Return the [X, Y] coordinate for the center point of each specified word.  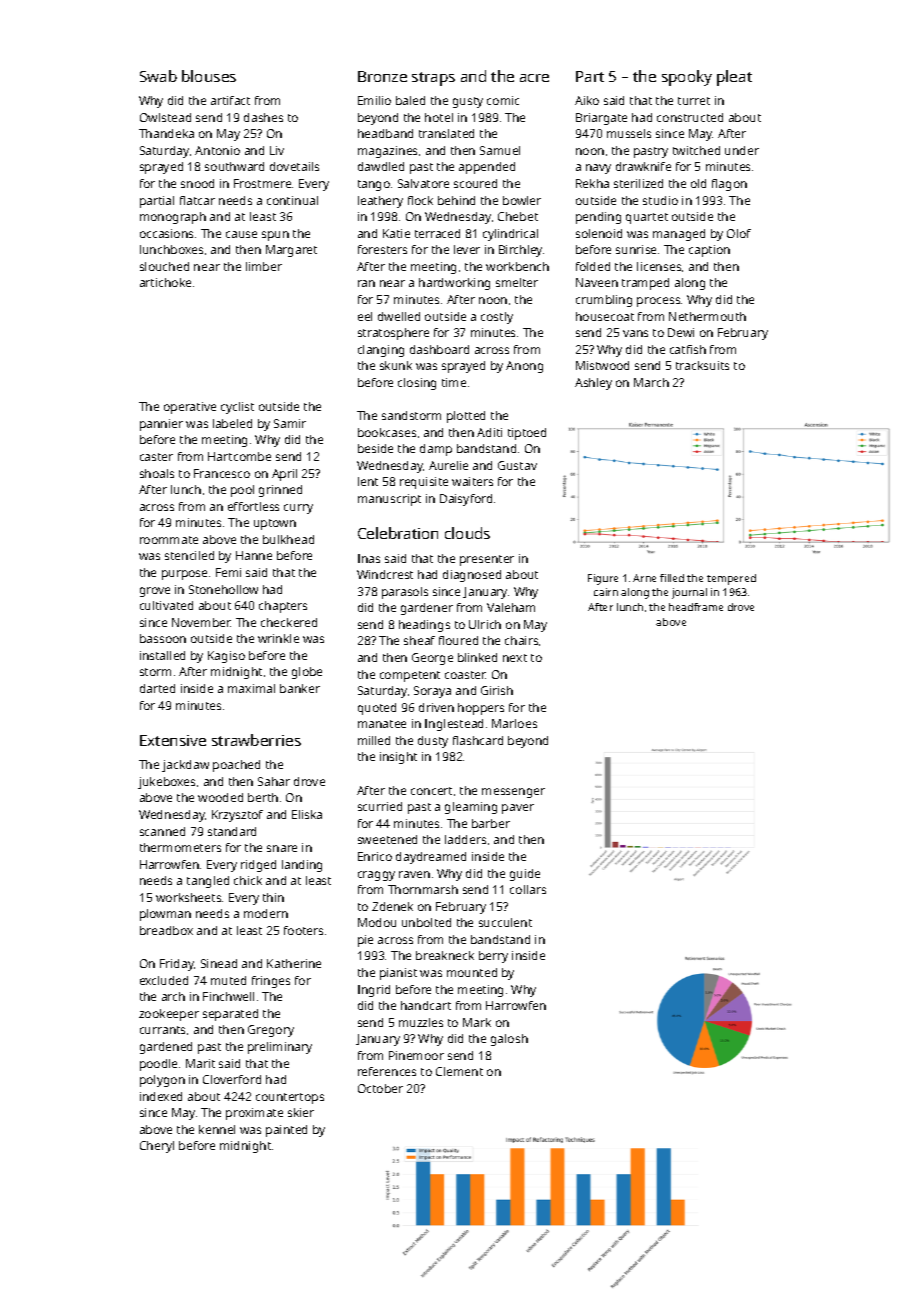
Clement [459, 1071]
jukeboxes [166, 783]
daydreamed [431, 858]
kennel [217, 1129]
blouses [209, 76]
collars [528, 889]
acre [534, 78]
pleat [734, 78]
